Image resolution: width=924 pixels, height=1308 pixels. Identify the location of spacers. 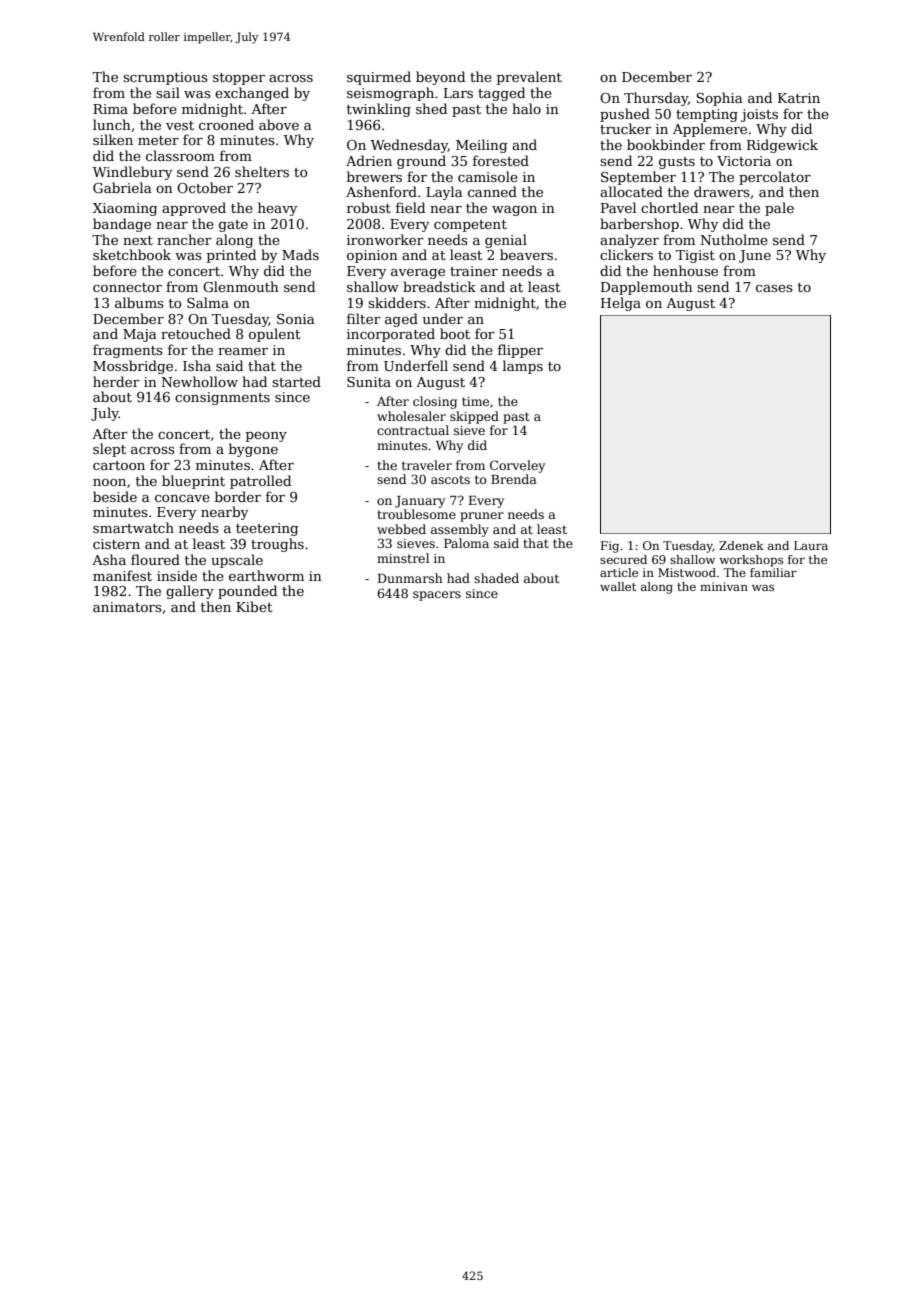
(437, 596).
